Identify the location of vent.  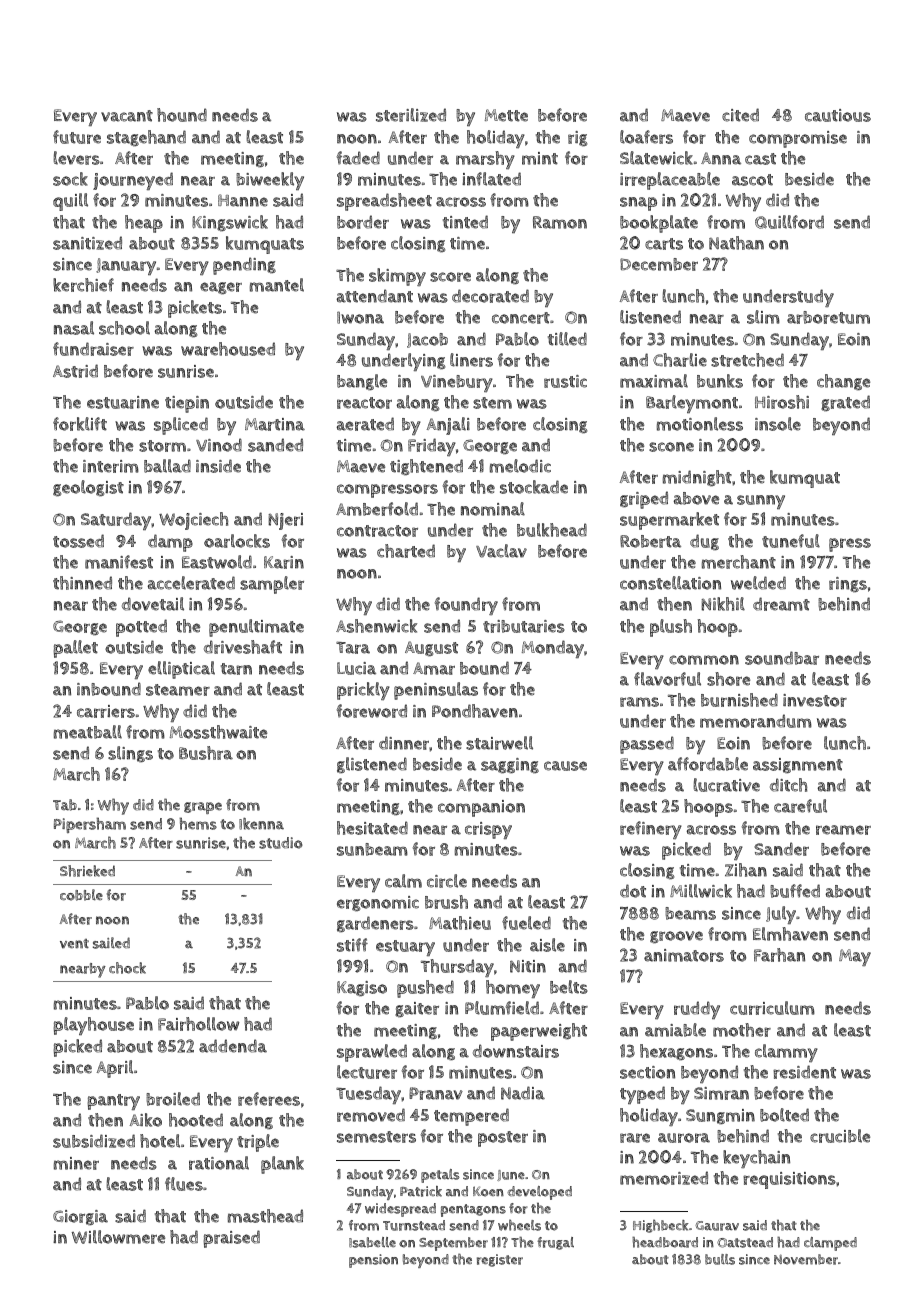
(74, 944).
